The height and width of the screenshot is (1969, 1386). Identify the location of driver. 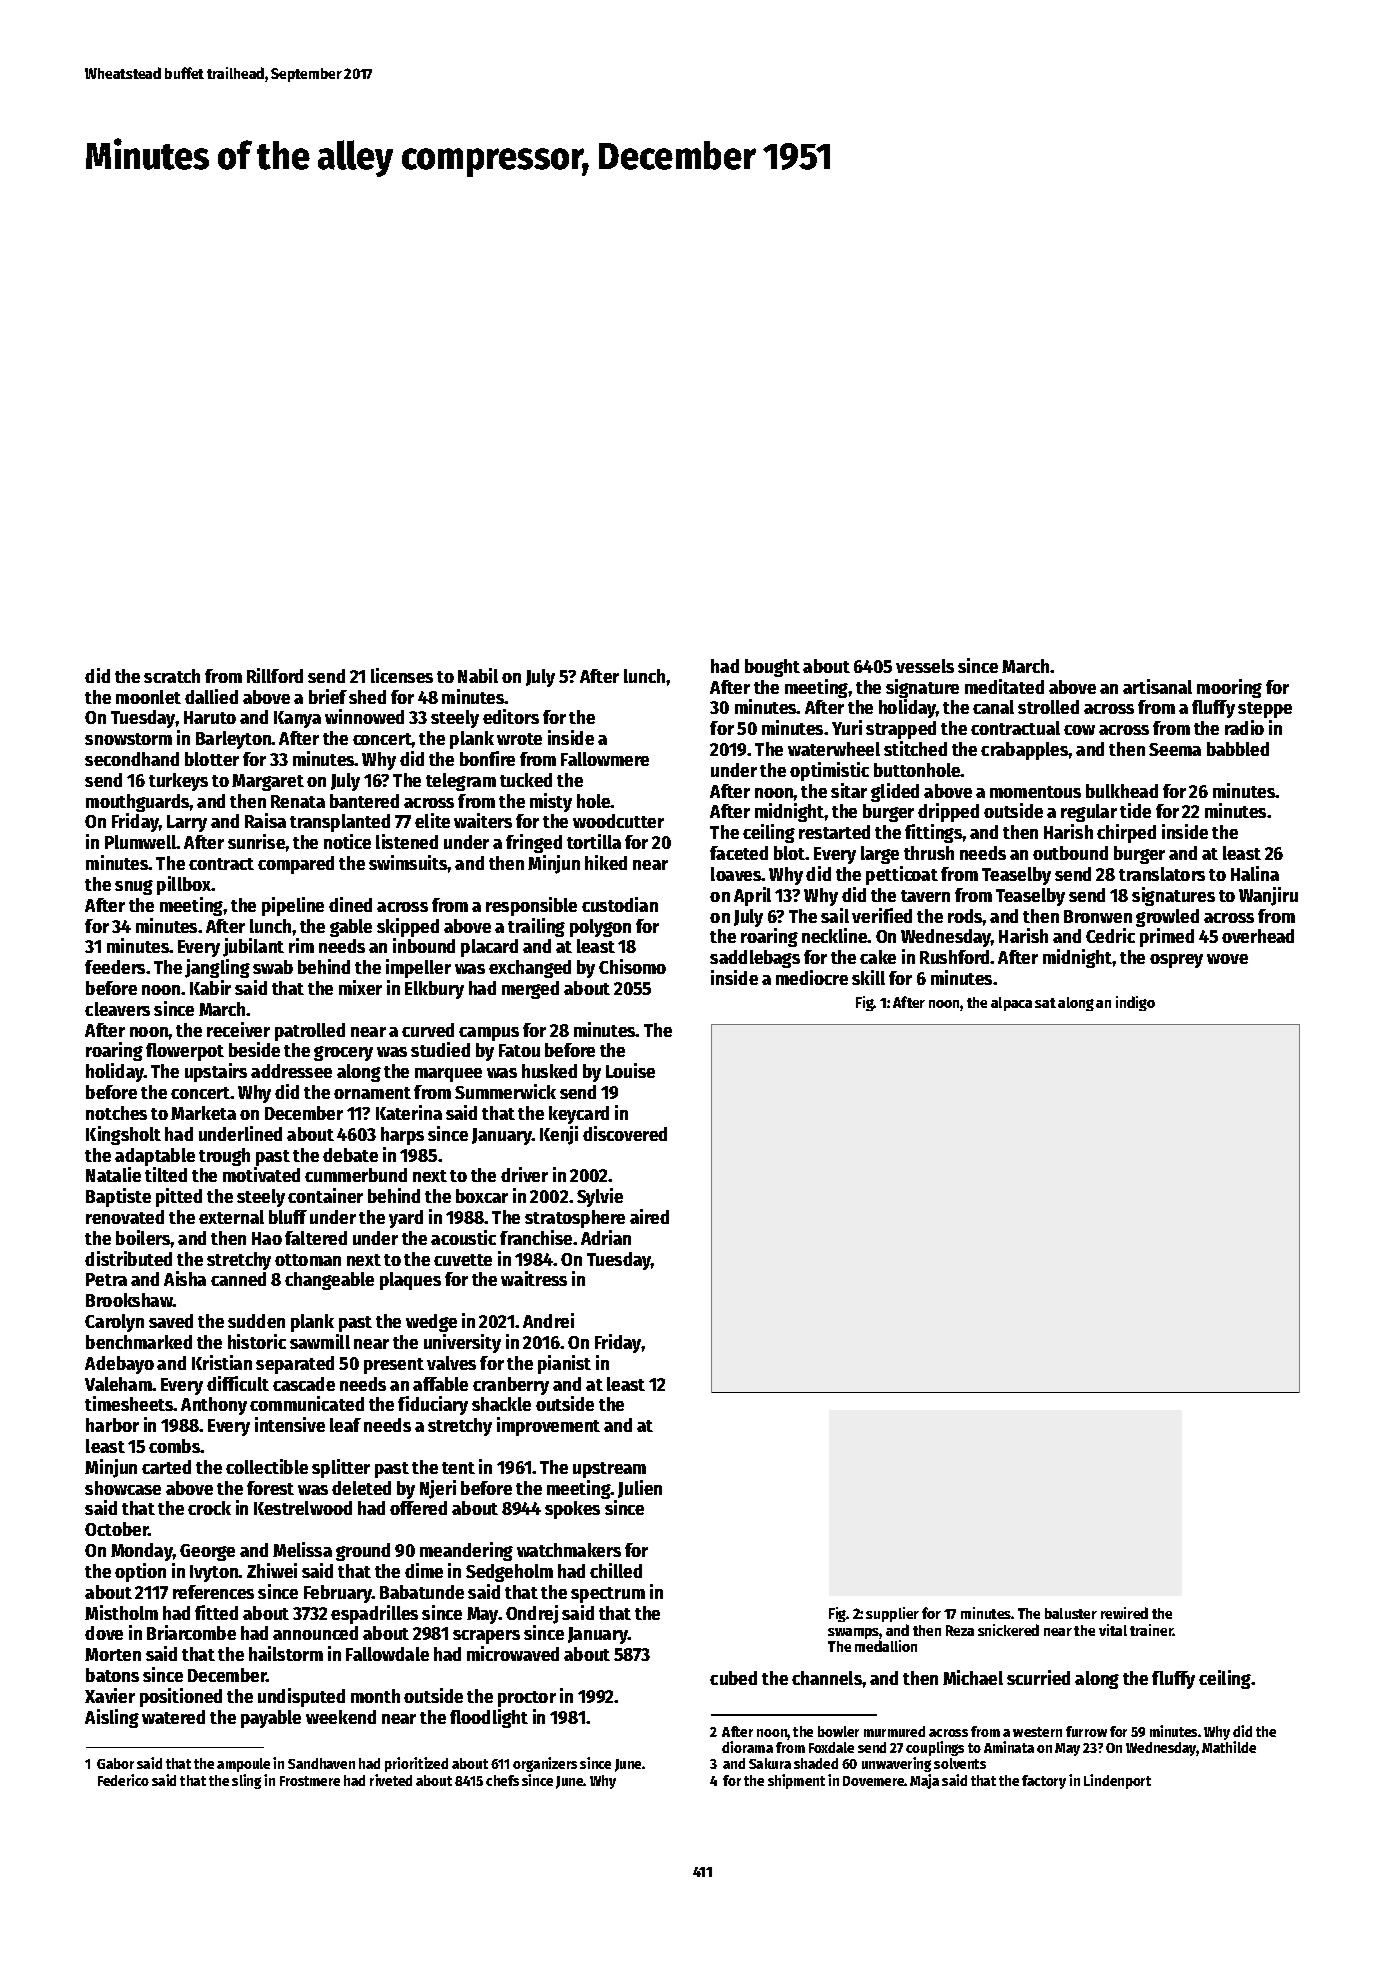
(524, 1174).
